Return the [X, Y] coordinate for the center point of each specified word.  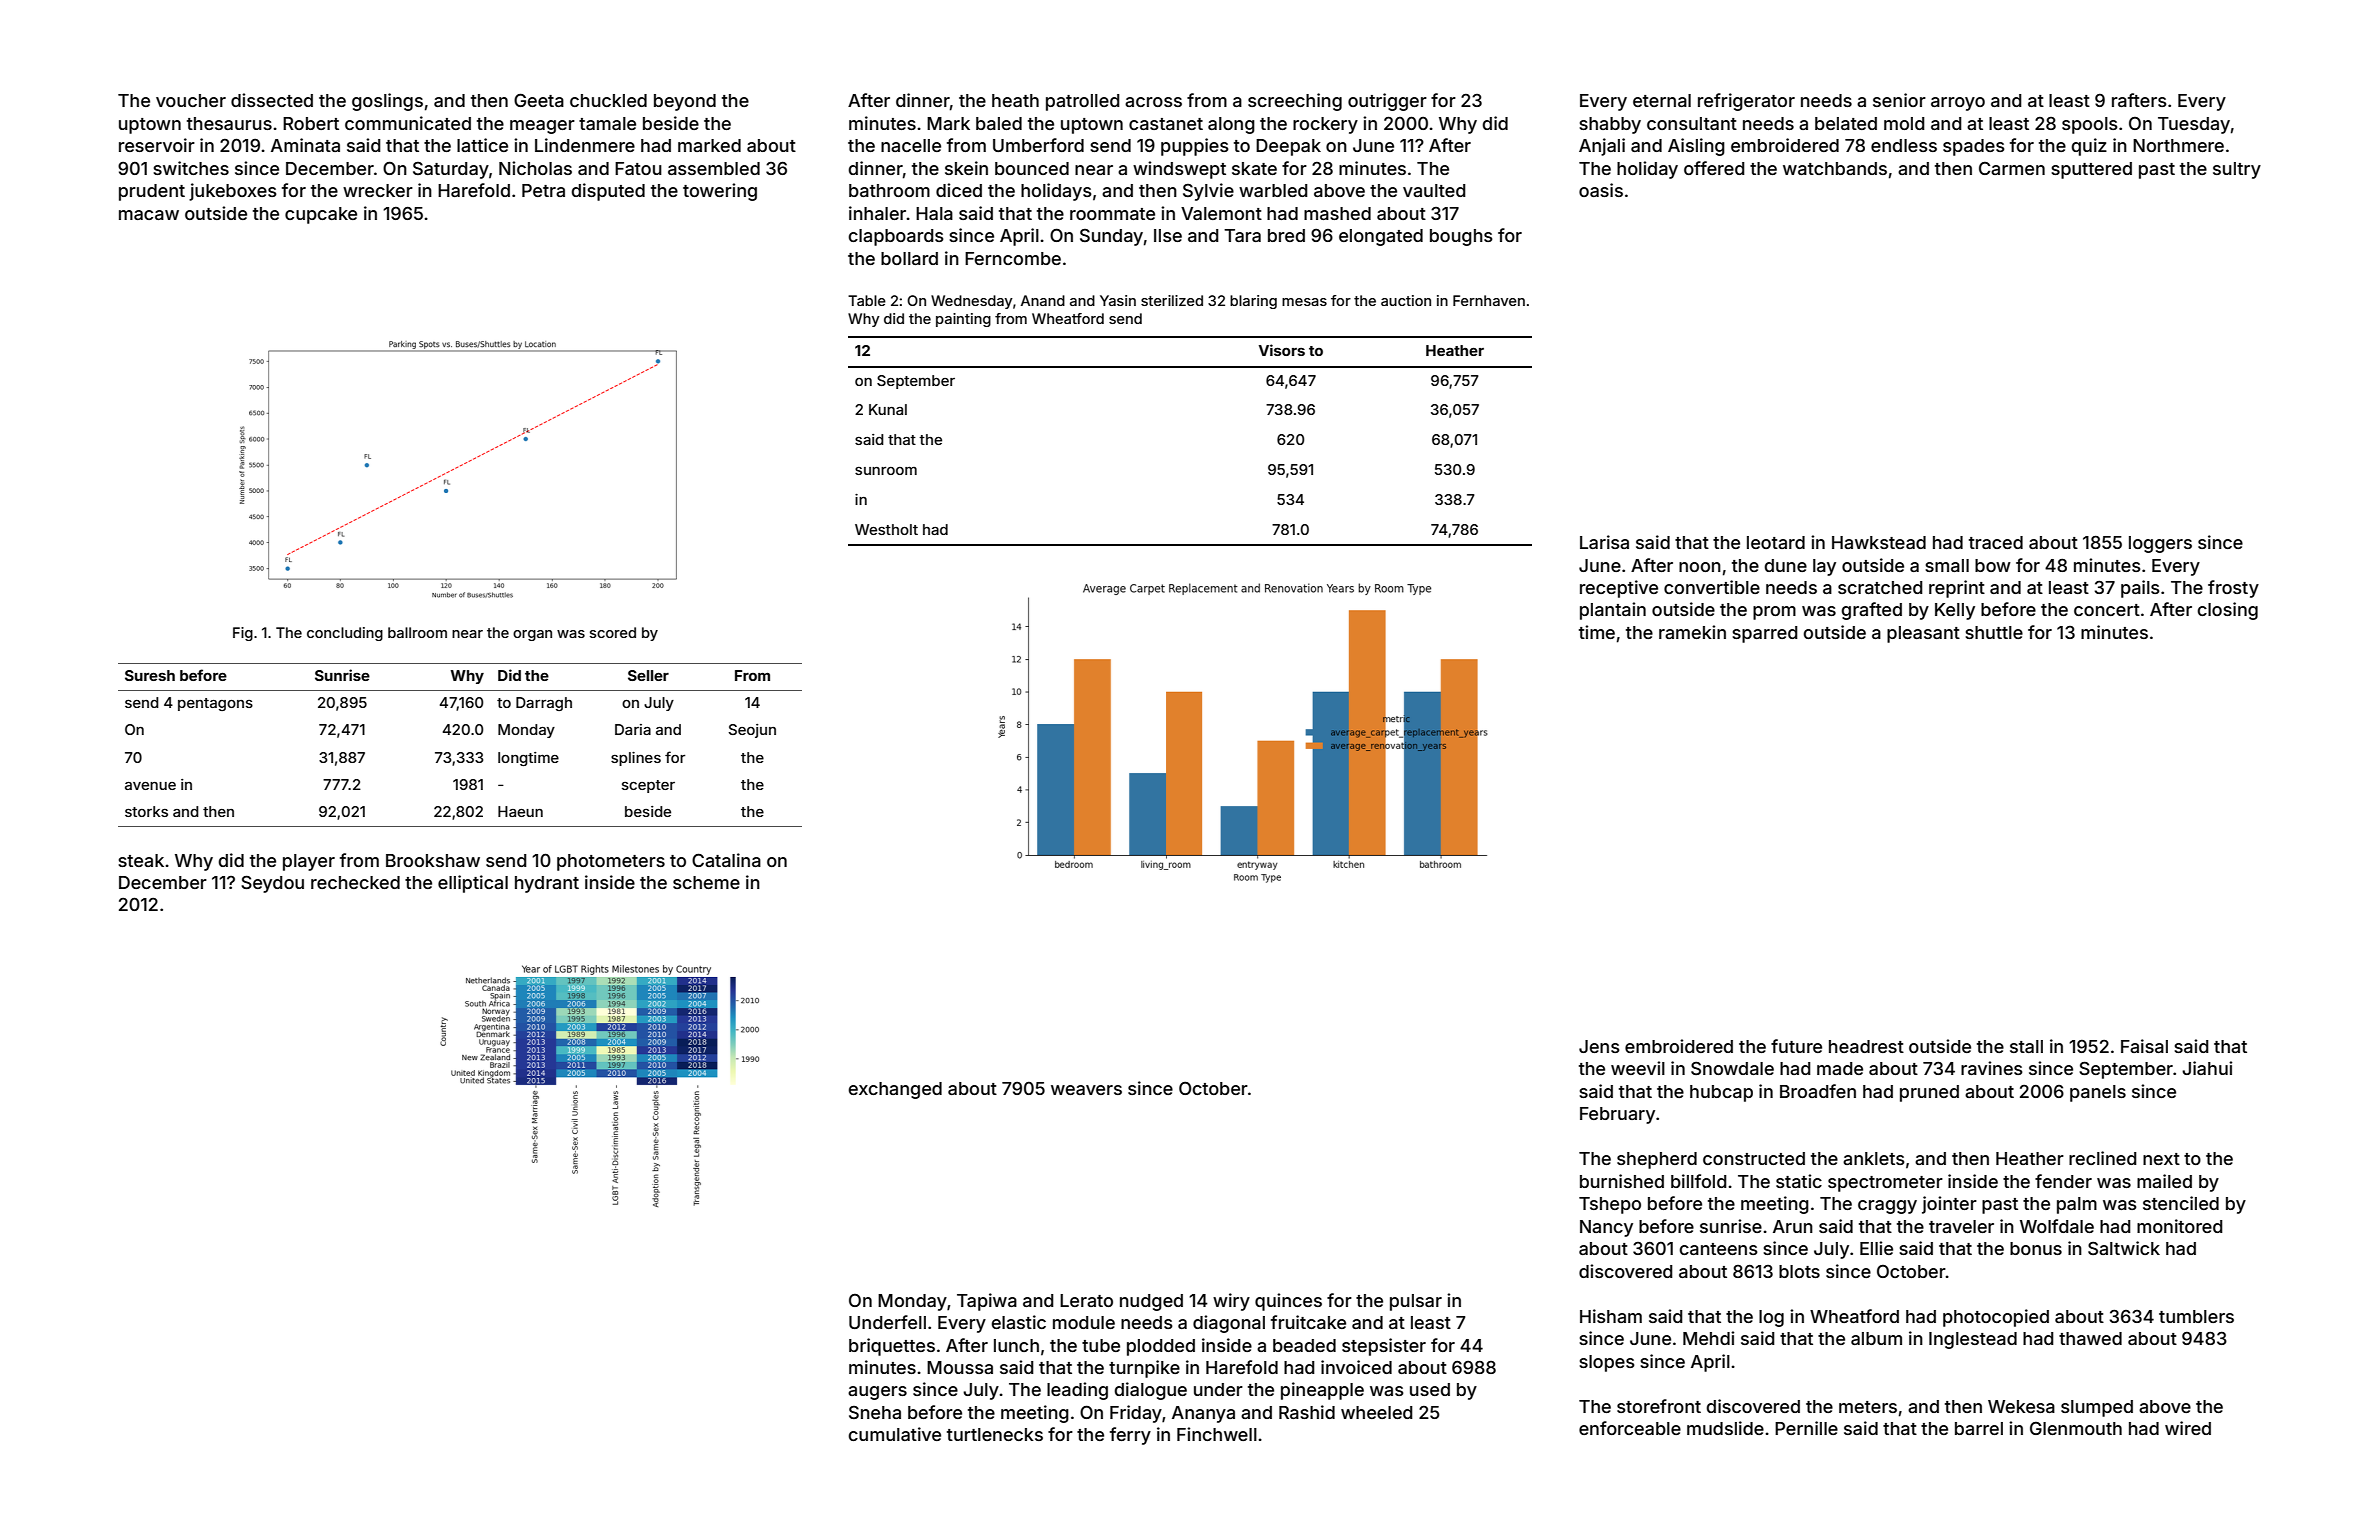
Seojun [752, 731]
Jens [1599, 1046]
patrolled [1082, 102]
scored [613, 632]
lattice [482, 145]
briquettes [892, 1347]
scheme [706, 882]
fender [2063, 1181]
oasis [1601, 190]
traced [1996, 542]
